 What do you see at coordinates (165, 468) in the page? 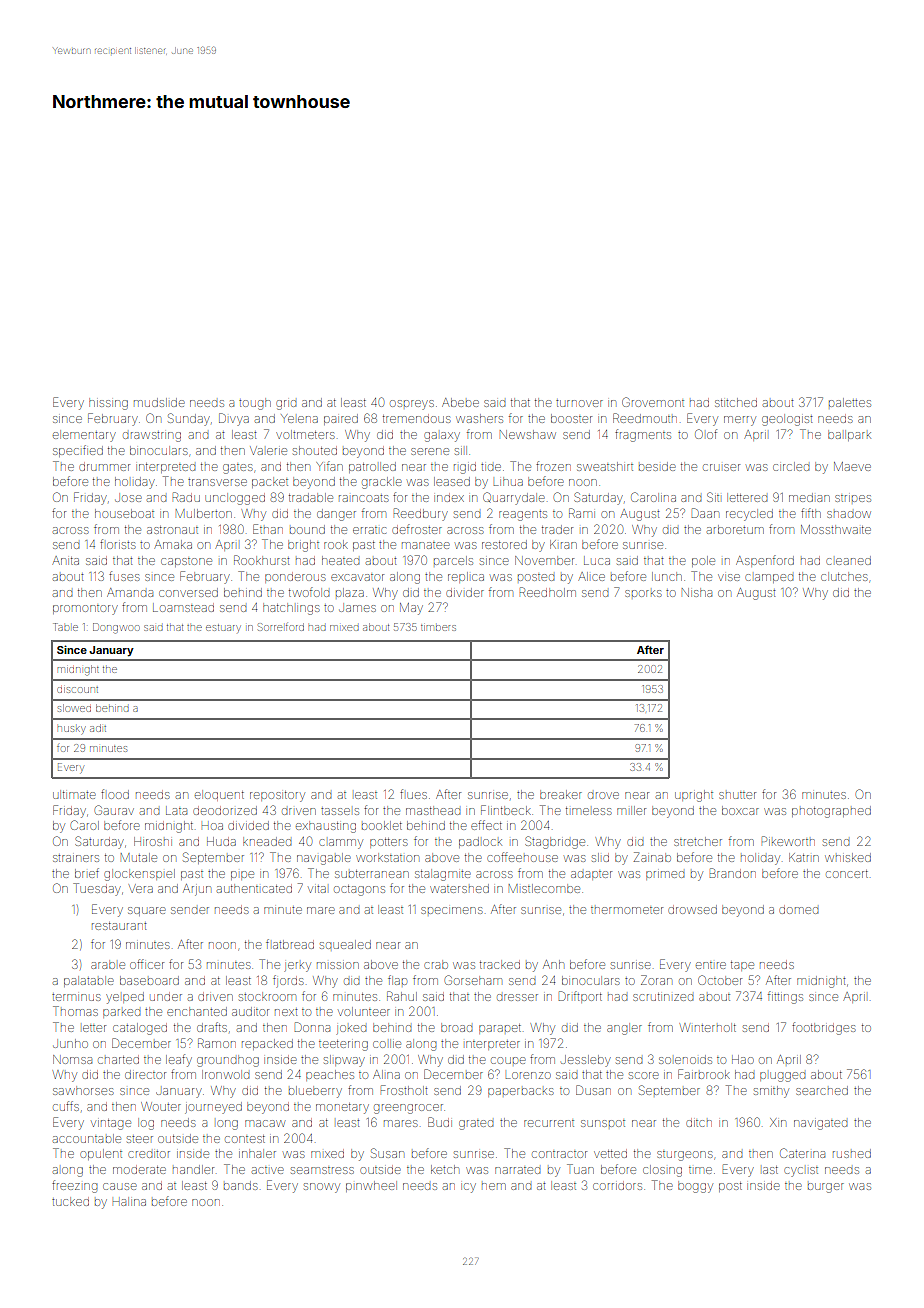
I see `interpreted` at bounding box center [165, 468].
